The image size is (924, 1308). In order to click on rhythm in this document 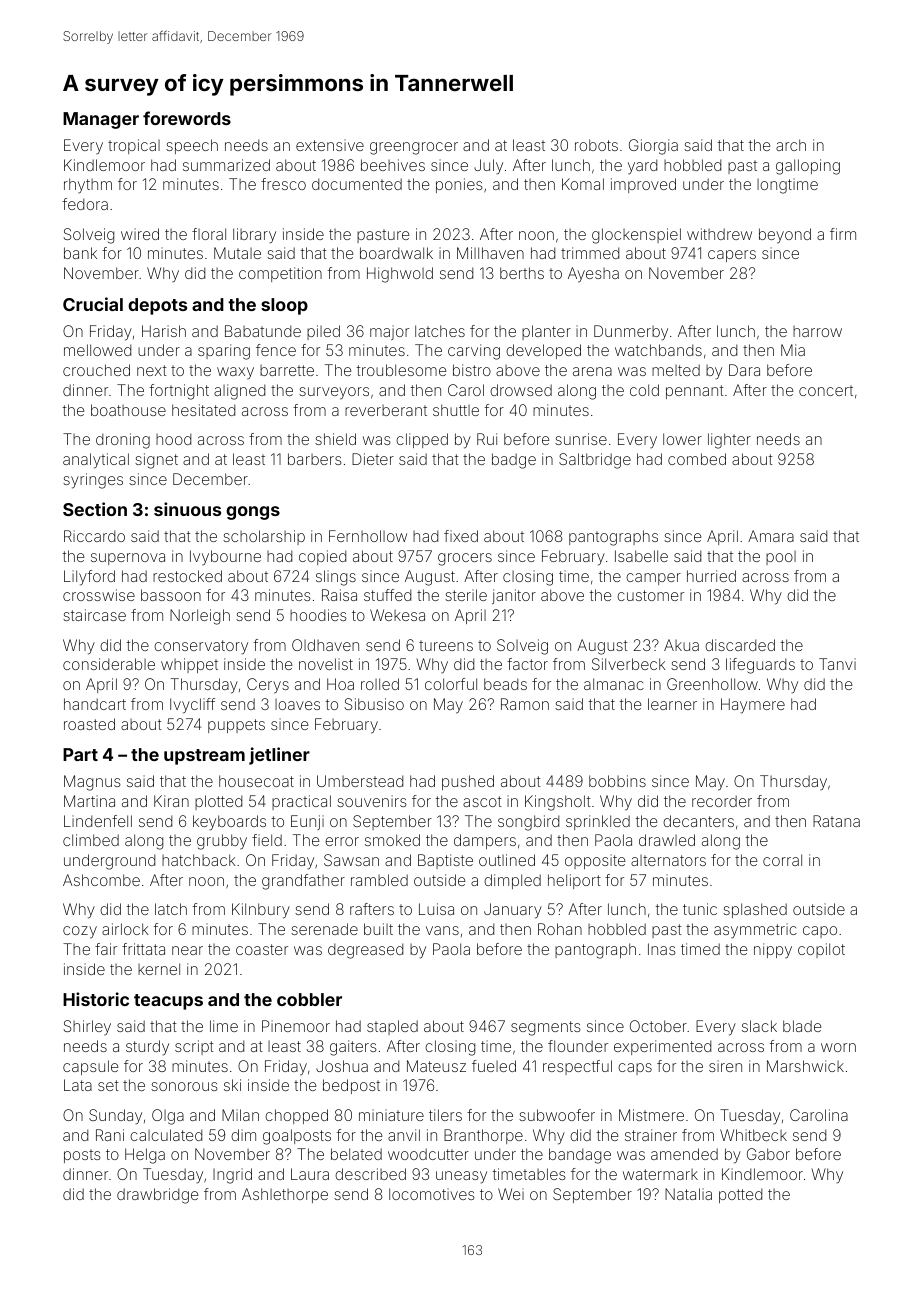, I will do `click(88, 185)`.
